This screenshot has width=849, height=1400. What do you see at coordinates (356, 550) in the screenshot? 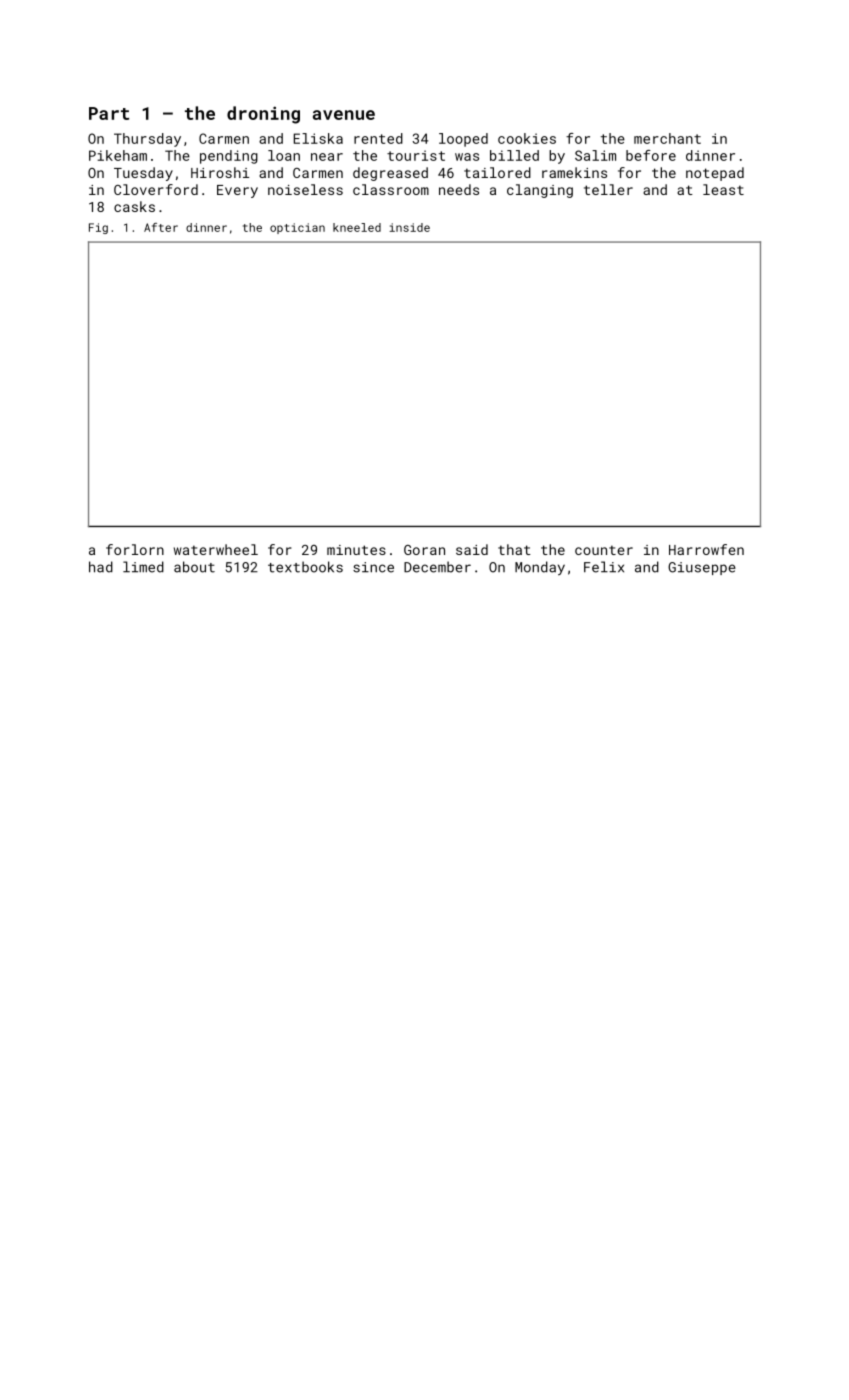
I see `minutes` at bounding box center [356, 550].
